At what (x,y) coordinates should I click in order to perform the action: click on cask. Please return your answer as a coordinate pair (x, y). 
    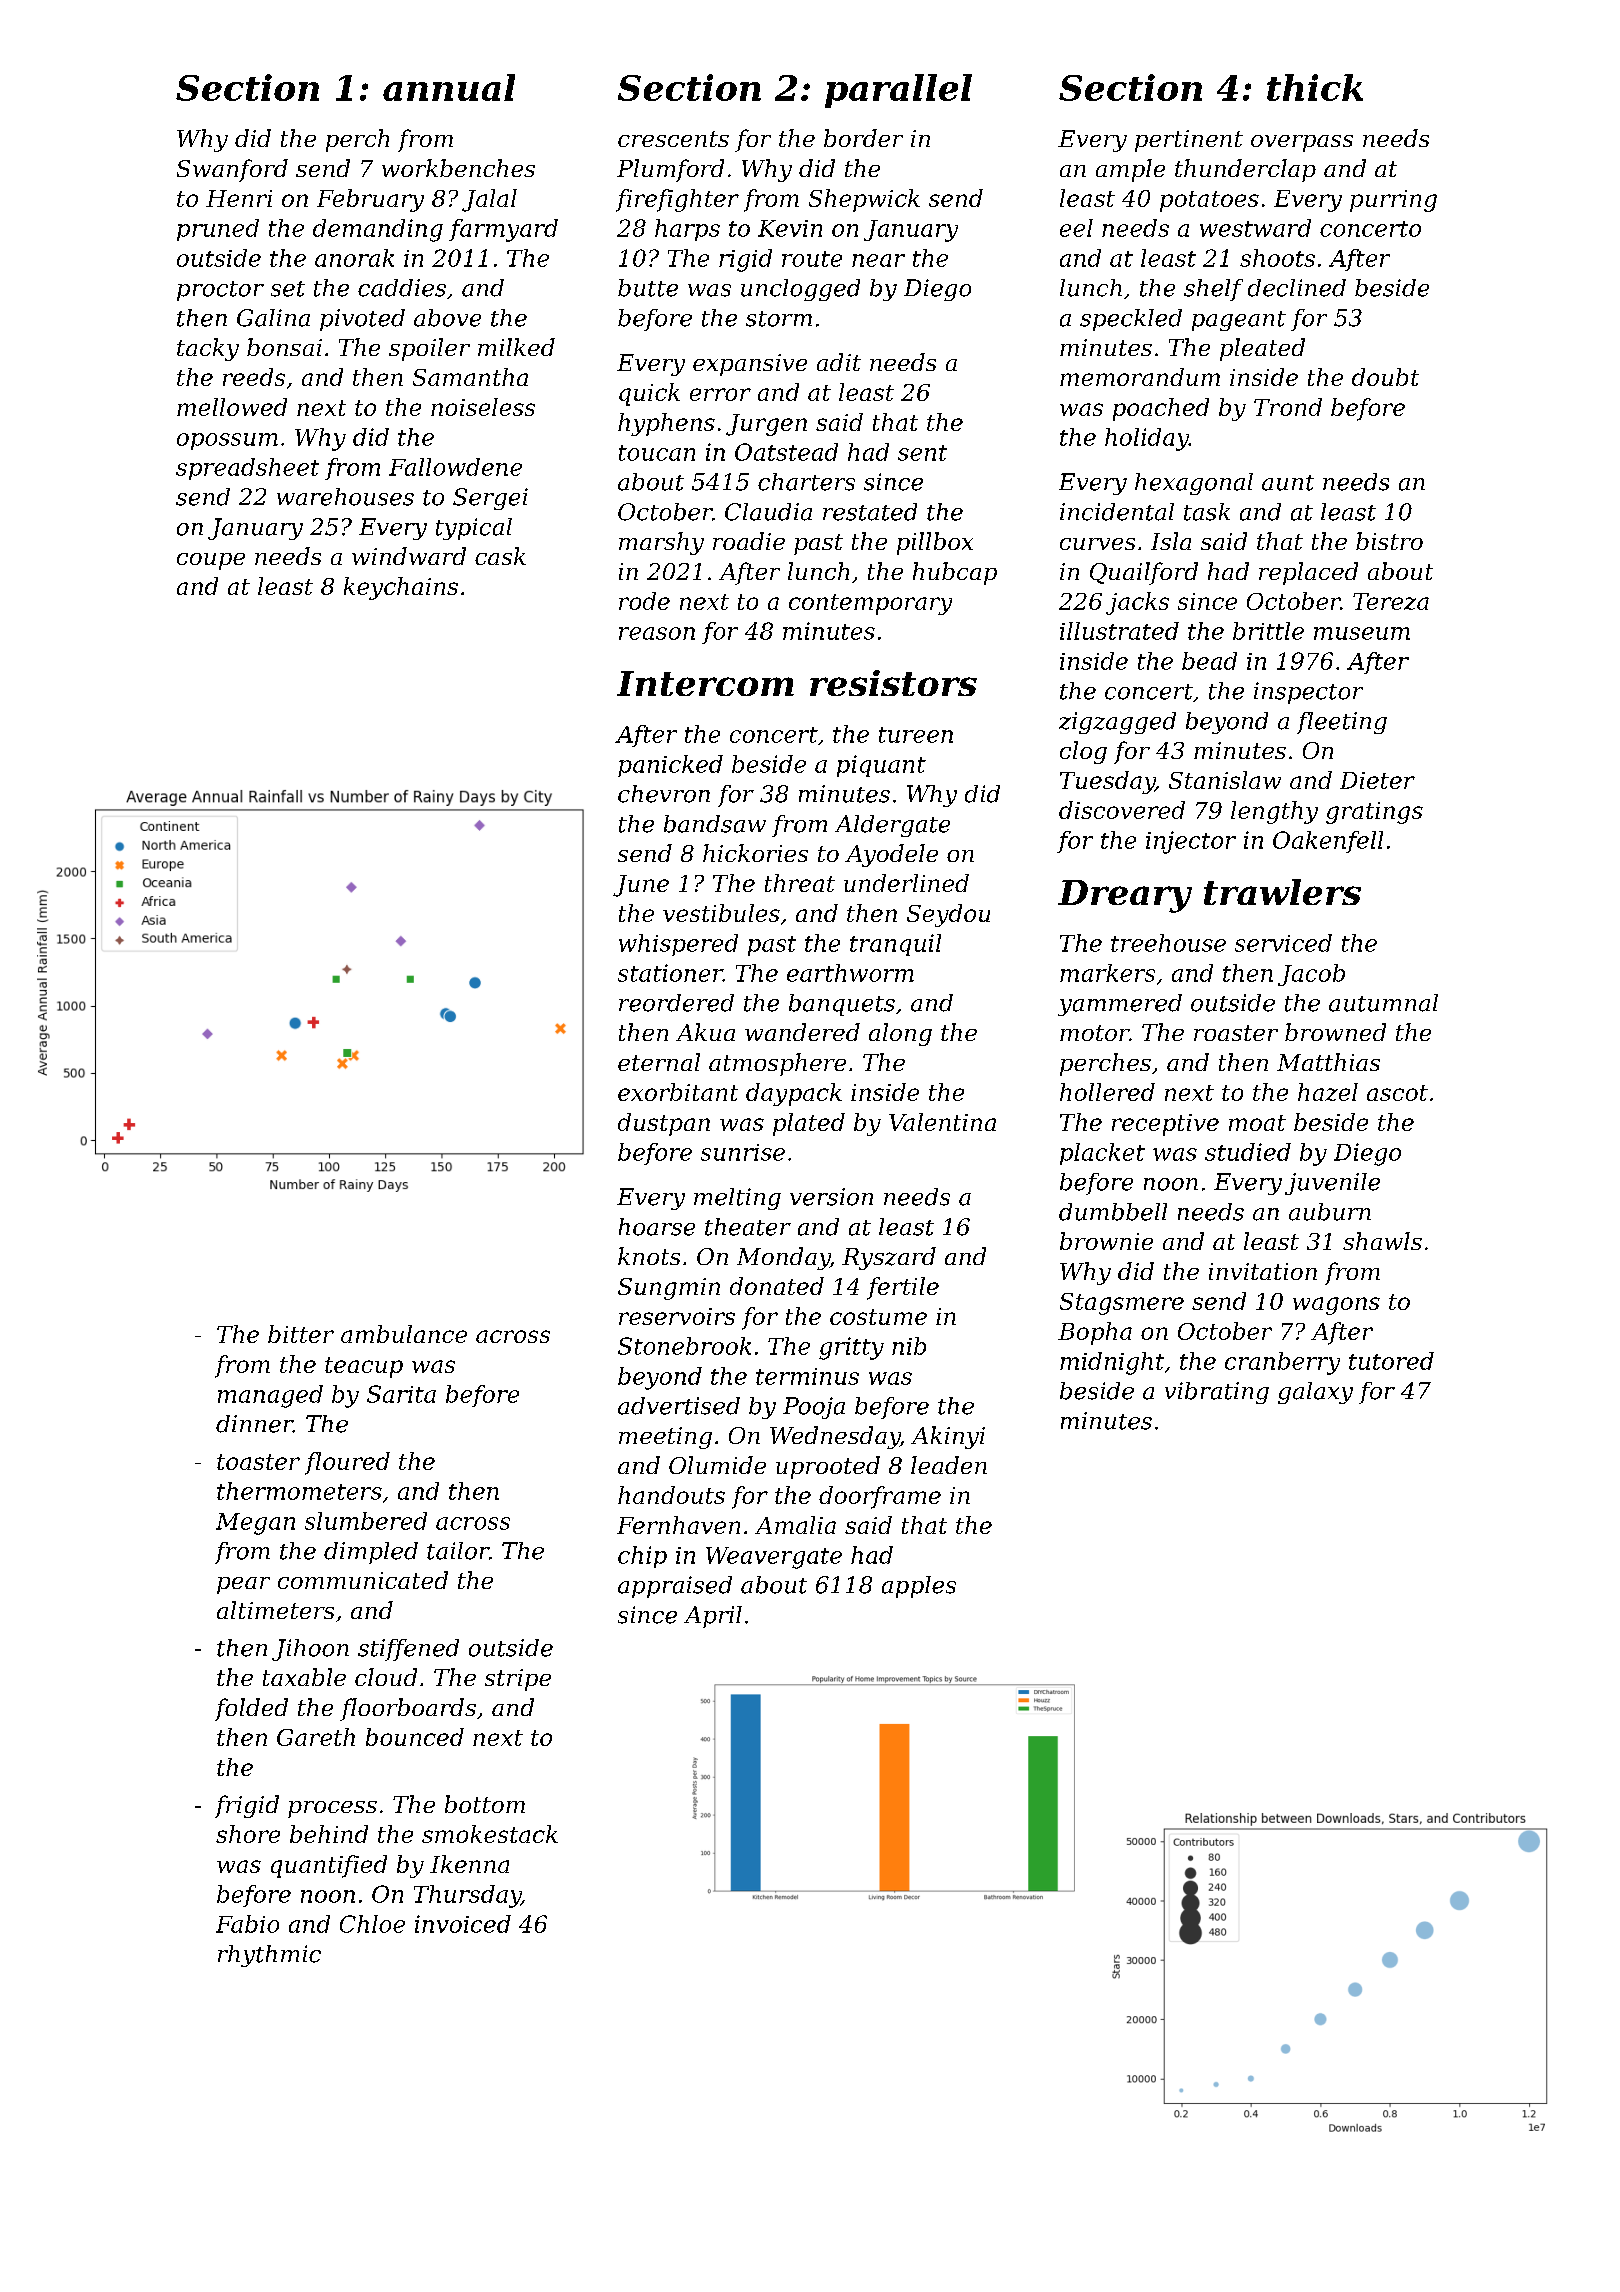
    Looking at the image, I should click on (500, 556).
